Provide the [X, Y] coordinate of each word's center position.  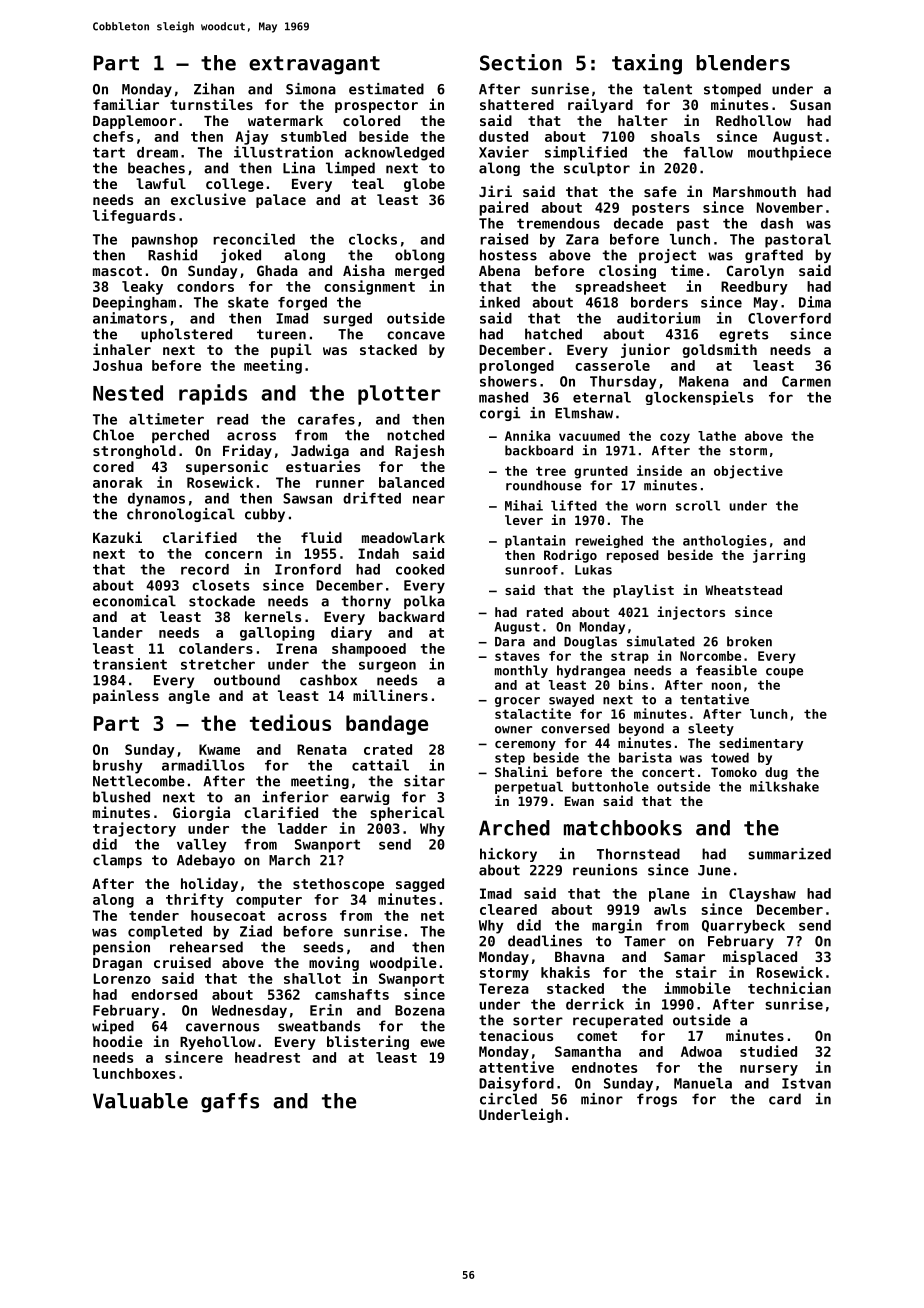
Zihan [214, 89]
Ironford [308, 569]
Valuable [140, 1101]
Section [521, 62]
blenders [743, 63]
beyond [641, 729]
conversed [575, 728]
